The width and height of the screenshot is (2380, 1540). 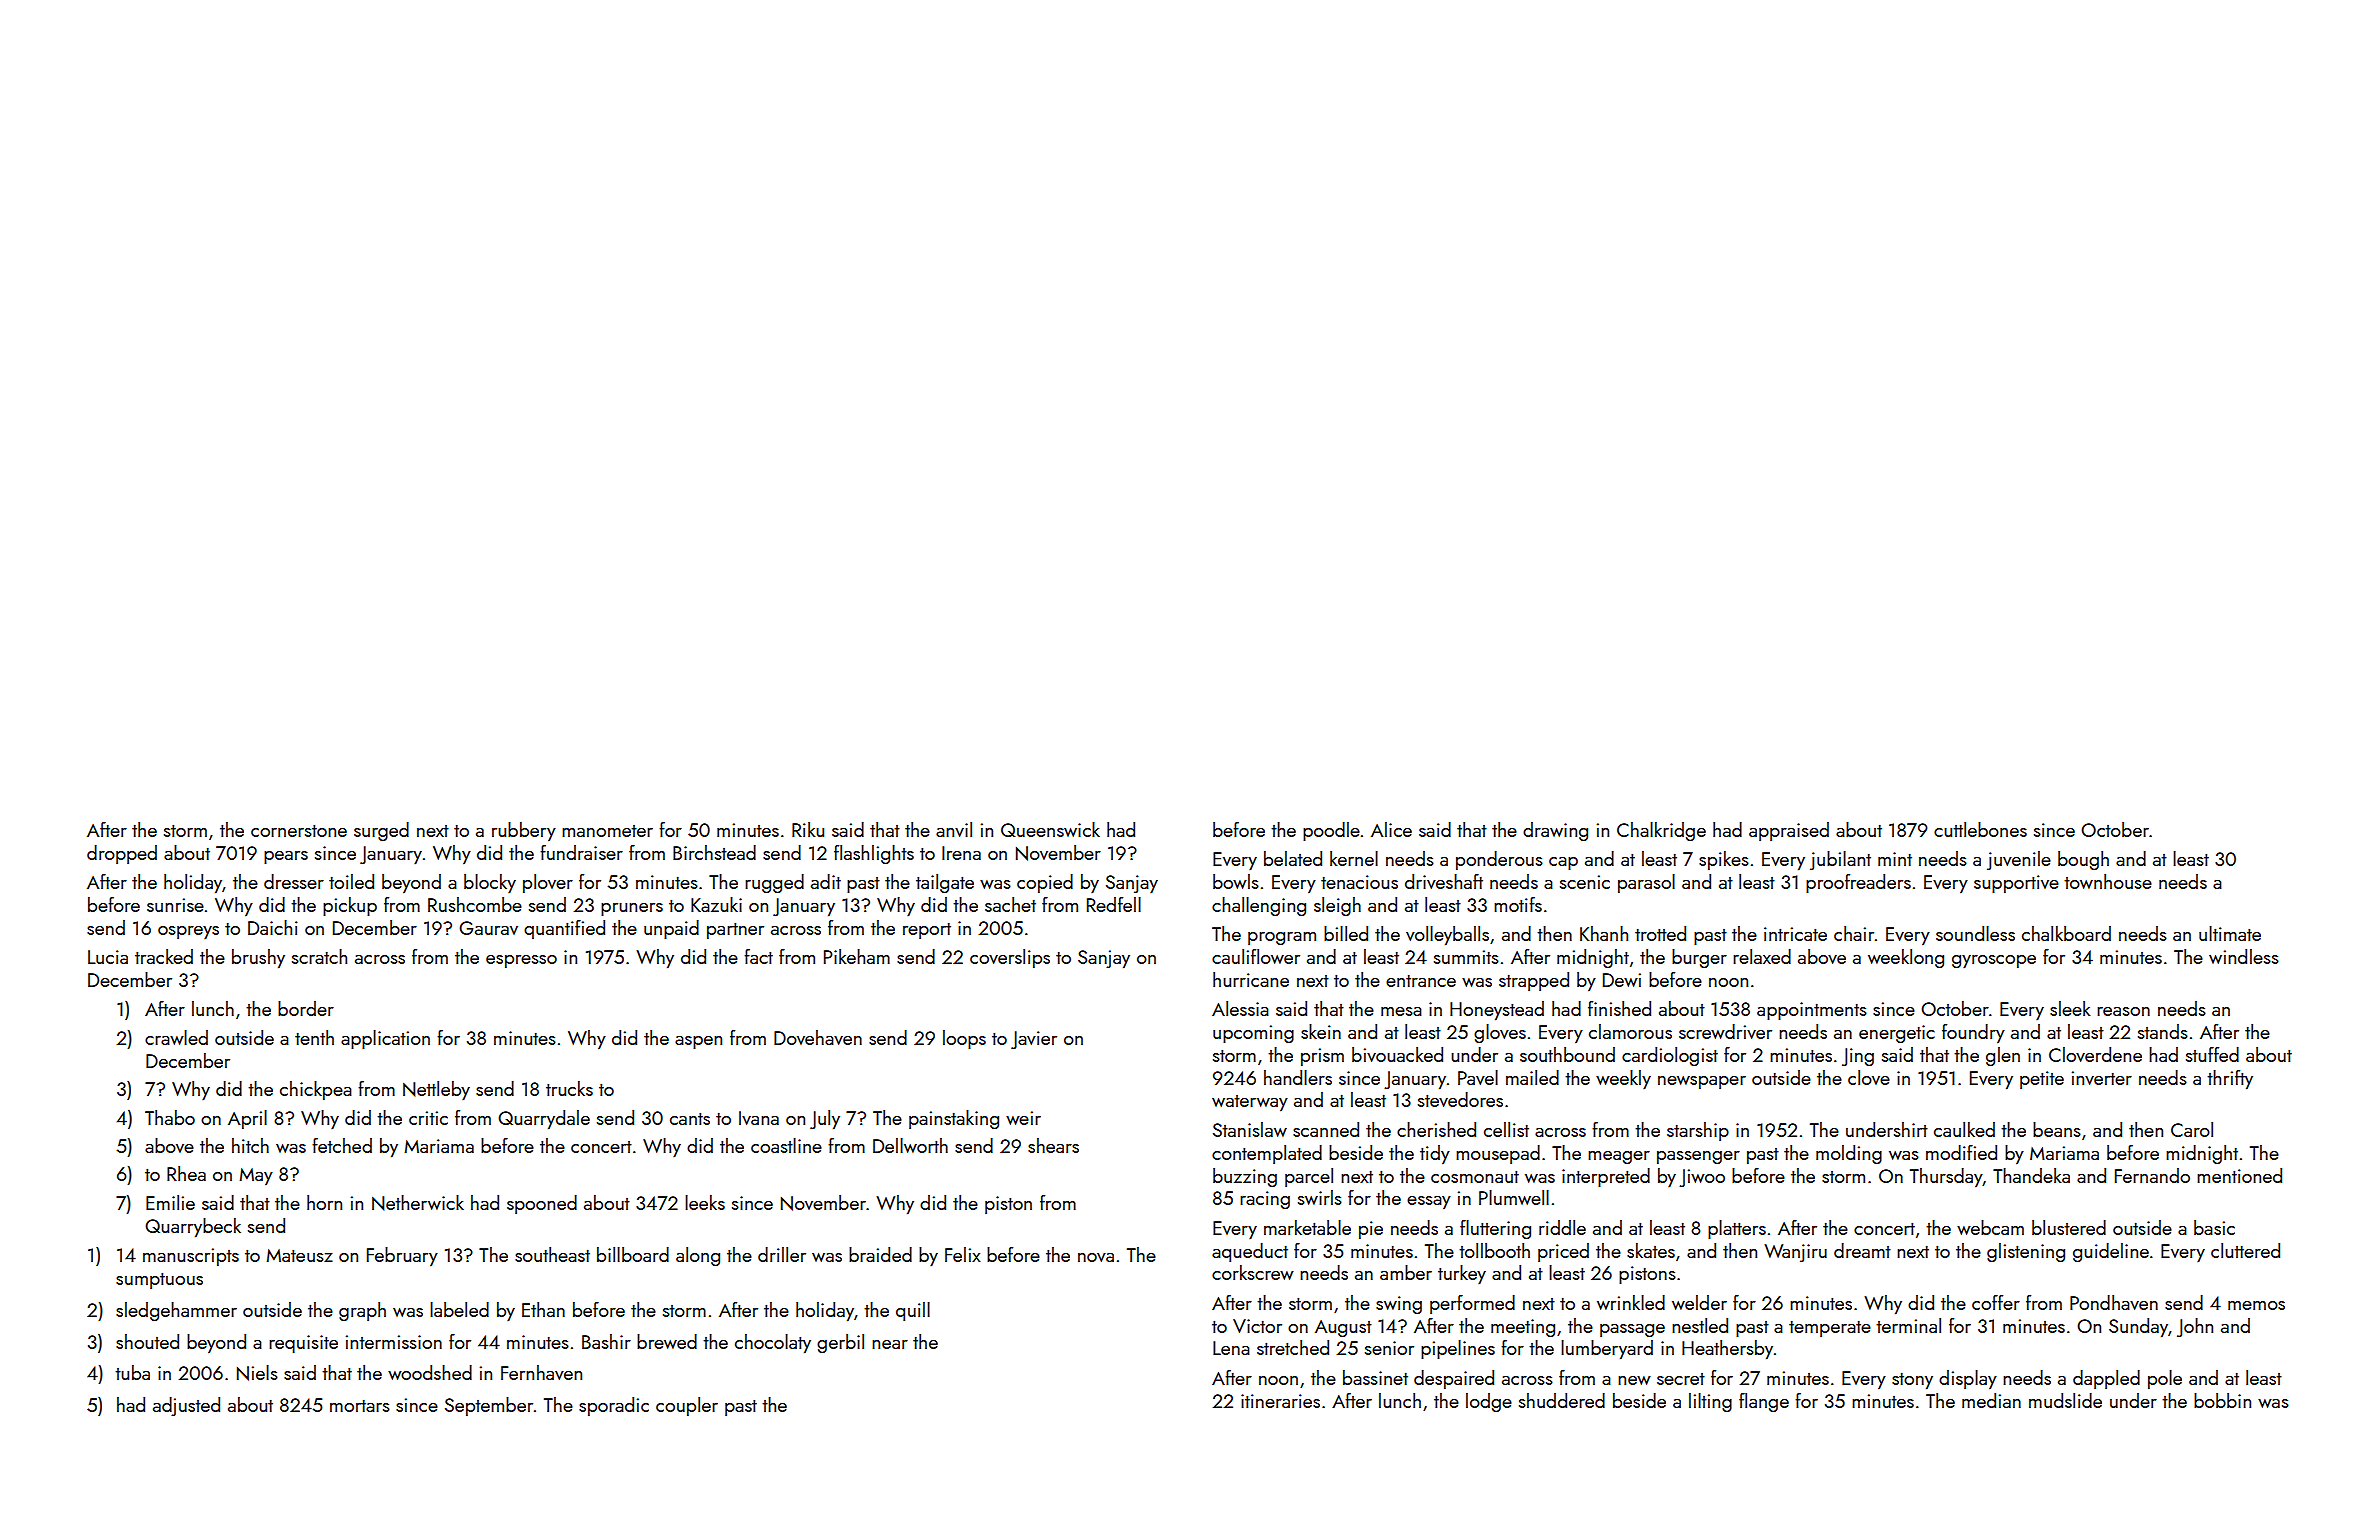 I want to click on welder, so click(x=1699, y=1302).
